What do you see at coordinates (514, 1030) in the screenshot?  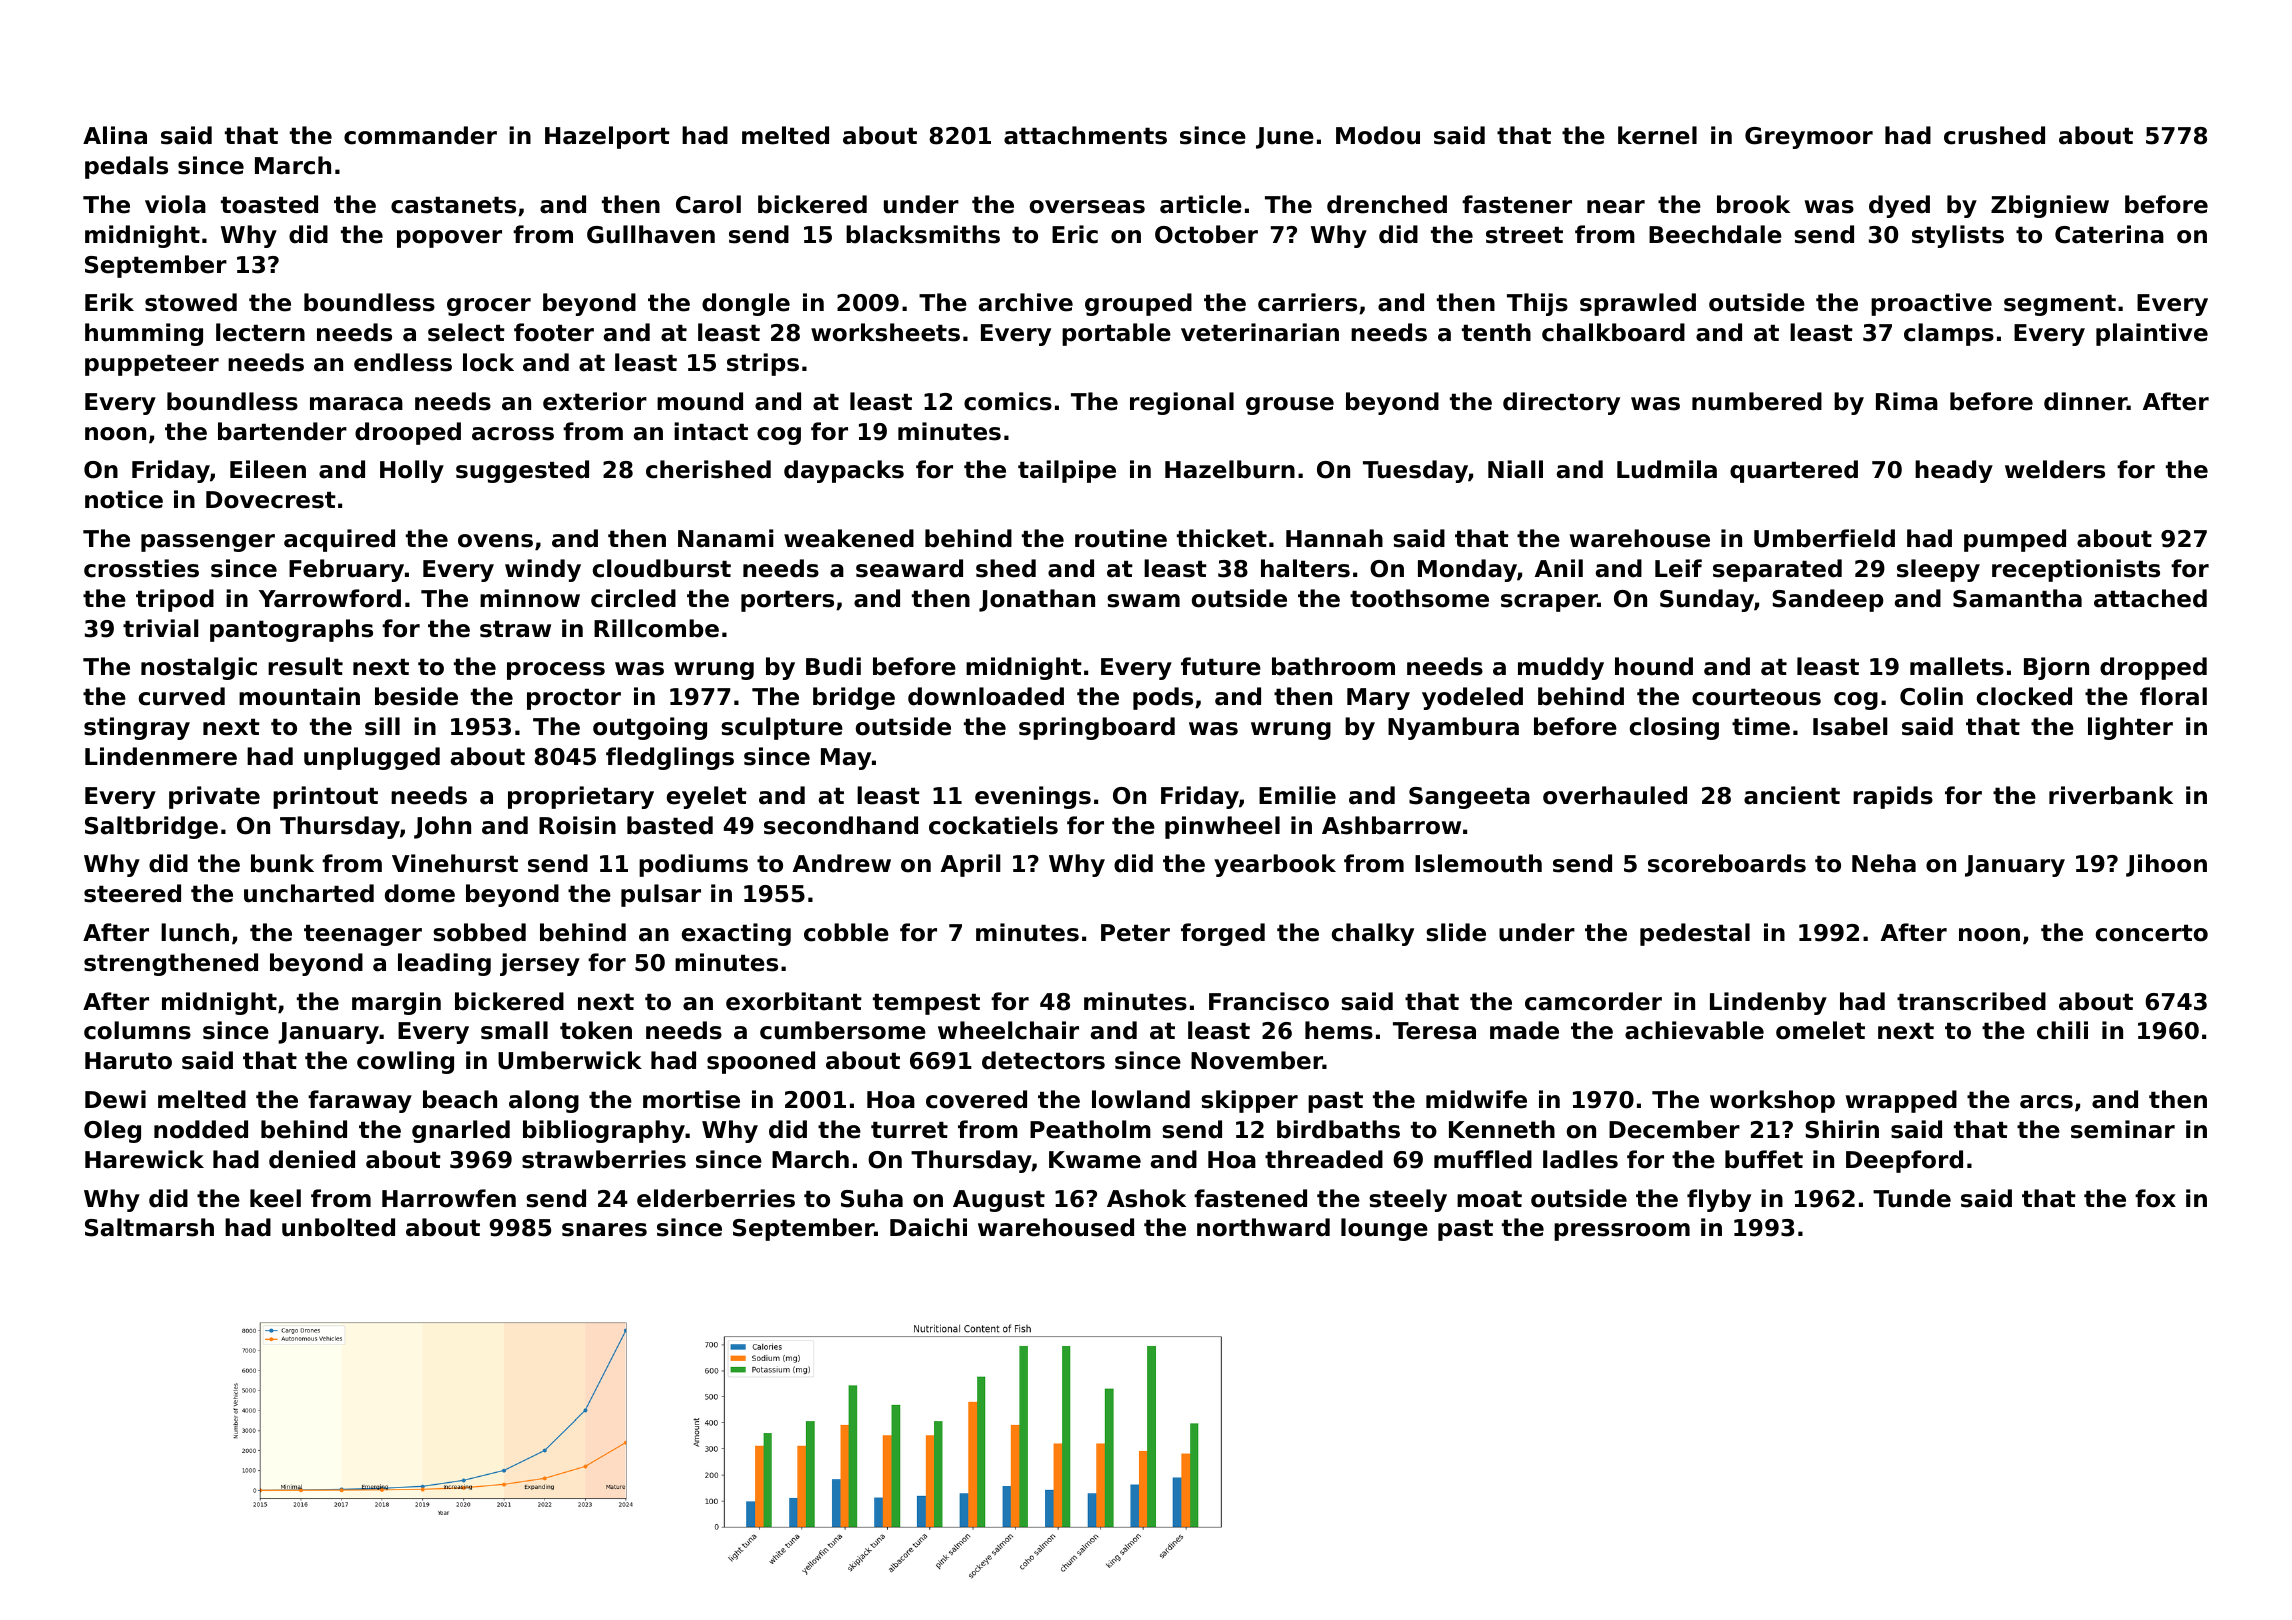 I see `small` at bounding box center [514, 1030].
